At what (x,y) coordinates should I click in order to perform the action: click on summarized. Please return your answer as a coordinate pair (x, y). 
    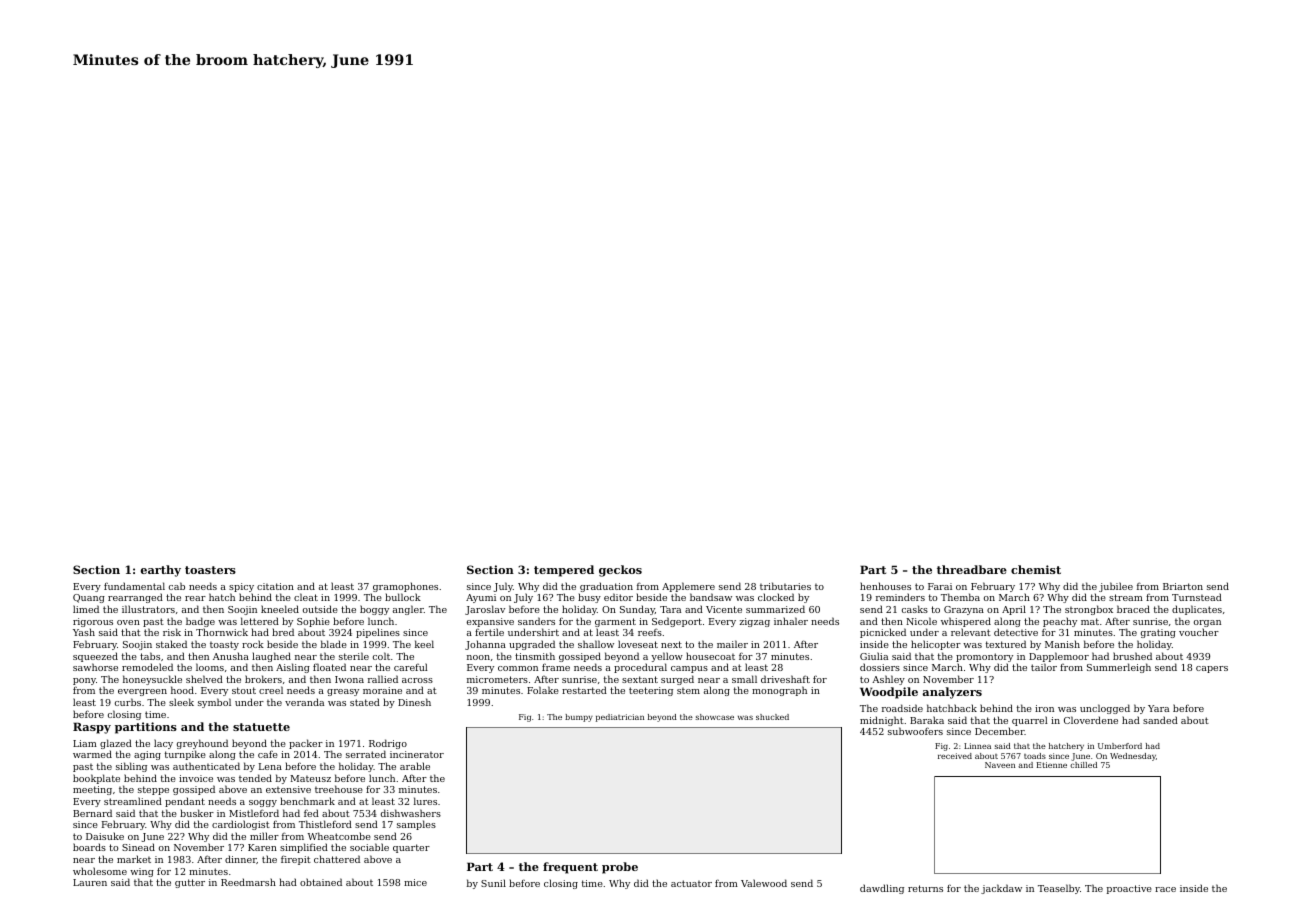
    Looking at the image, I should click on (775, 609).
